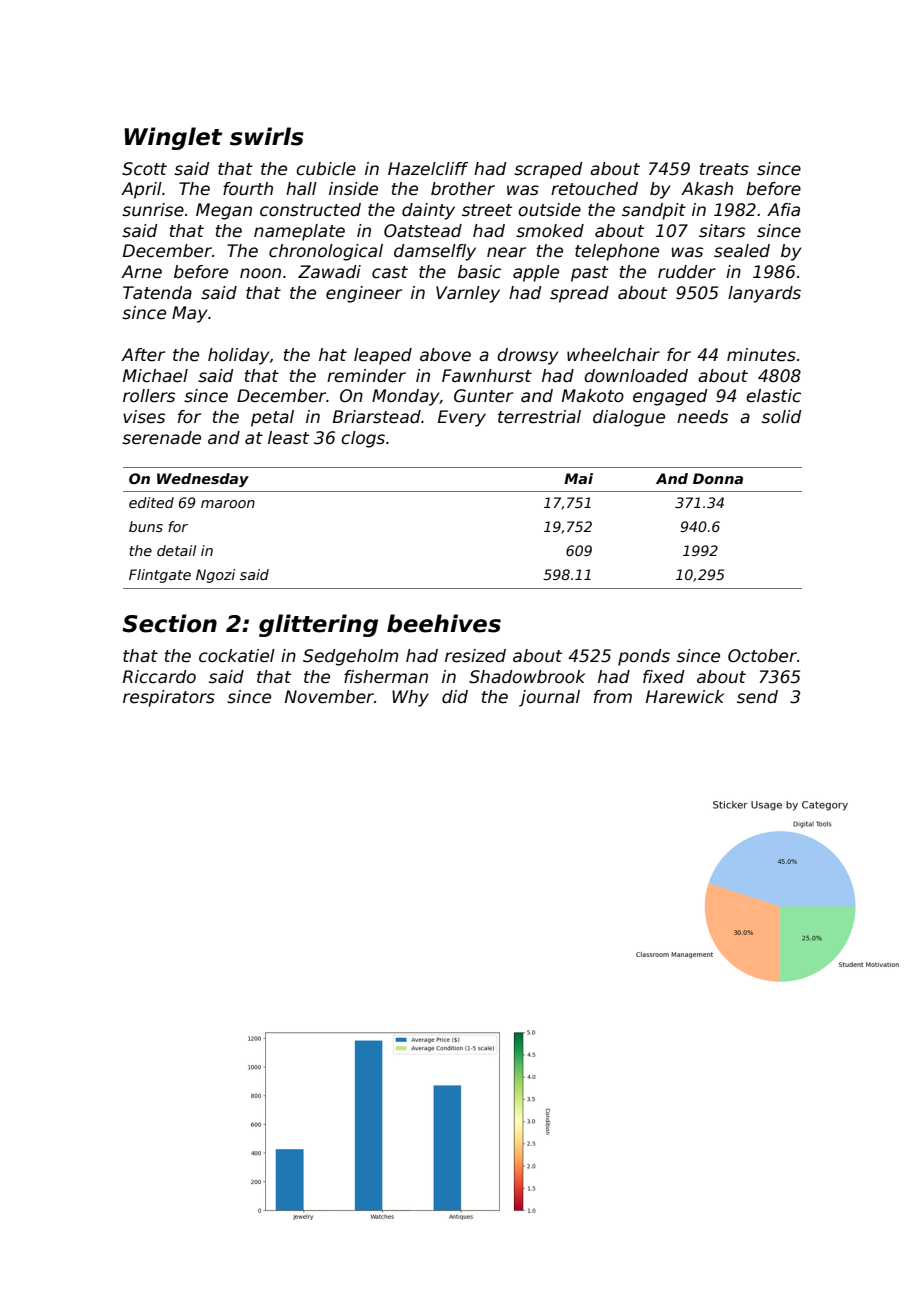 The width and height of the screenshot is (924, 1308). Describe the element at coordinates (578, 478) in the screenshot. I see `Mai` at that location.
